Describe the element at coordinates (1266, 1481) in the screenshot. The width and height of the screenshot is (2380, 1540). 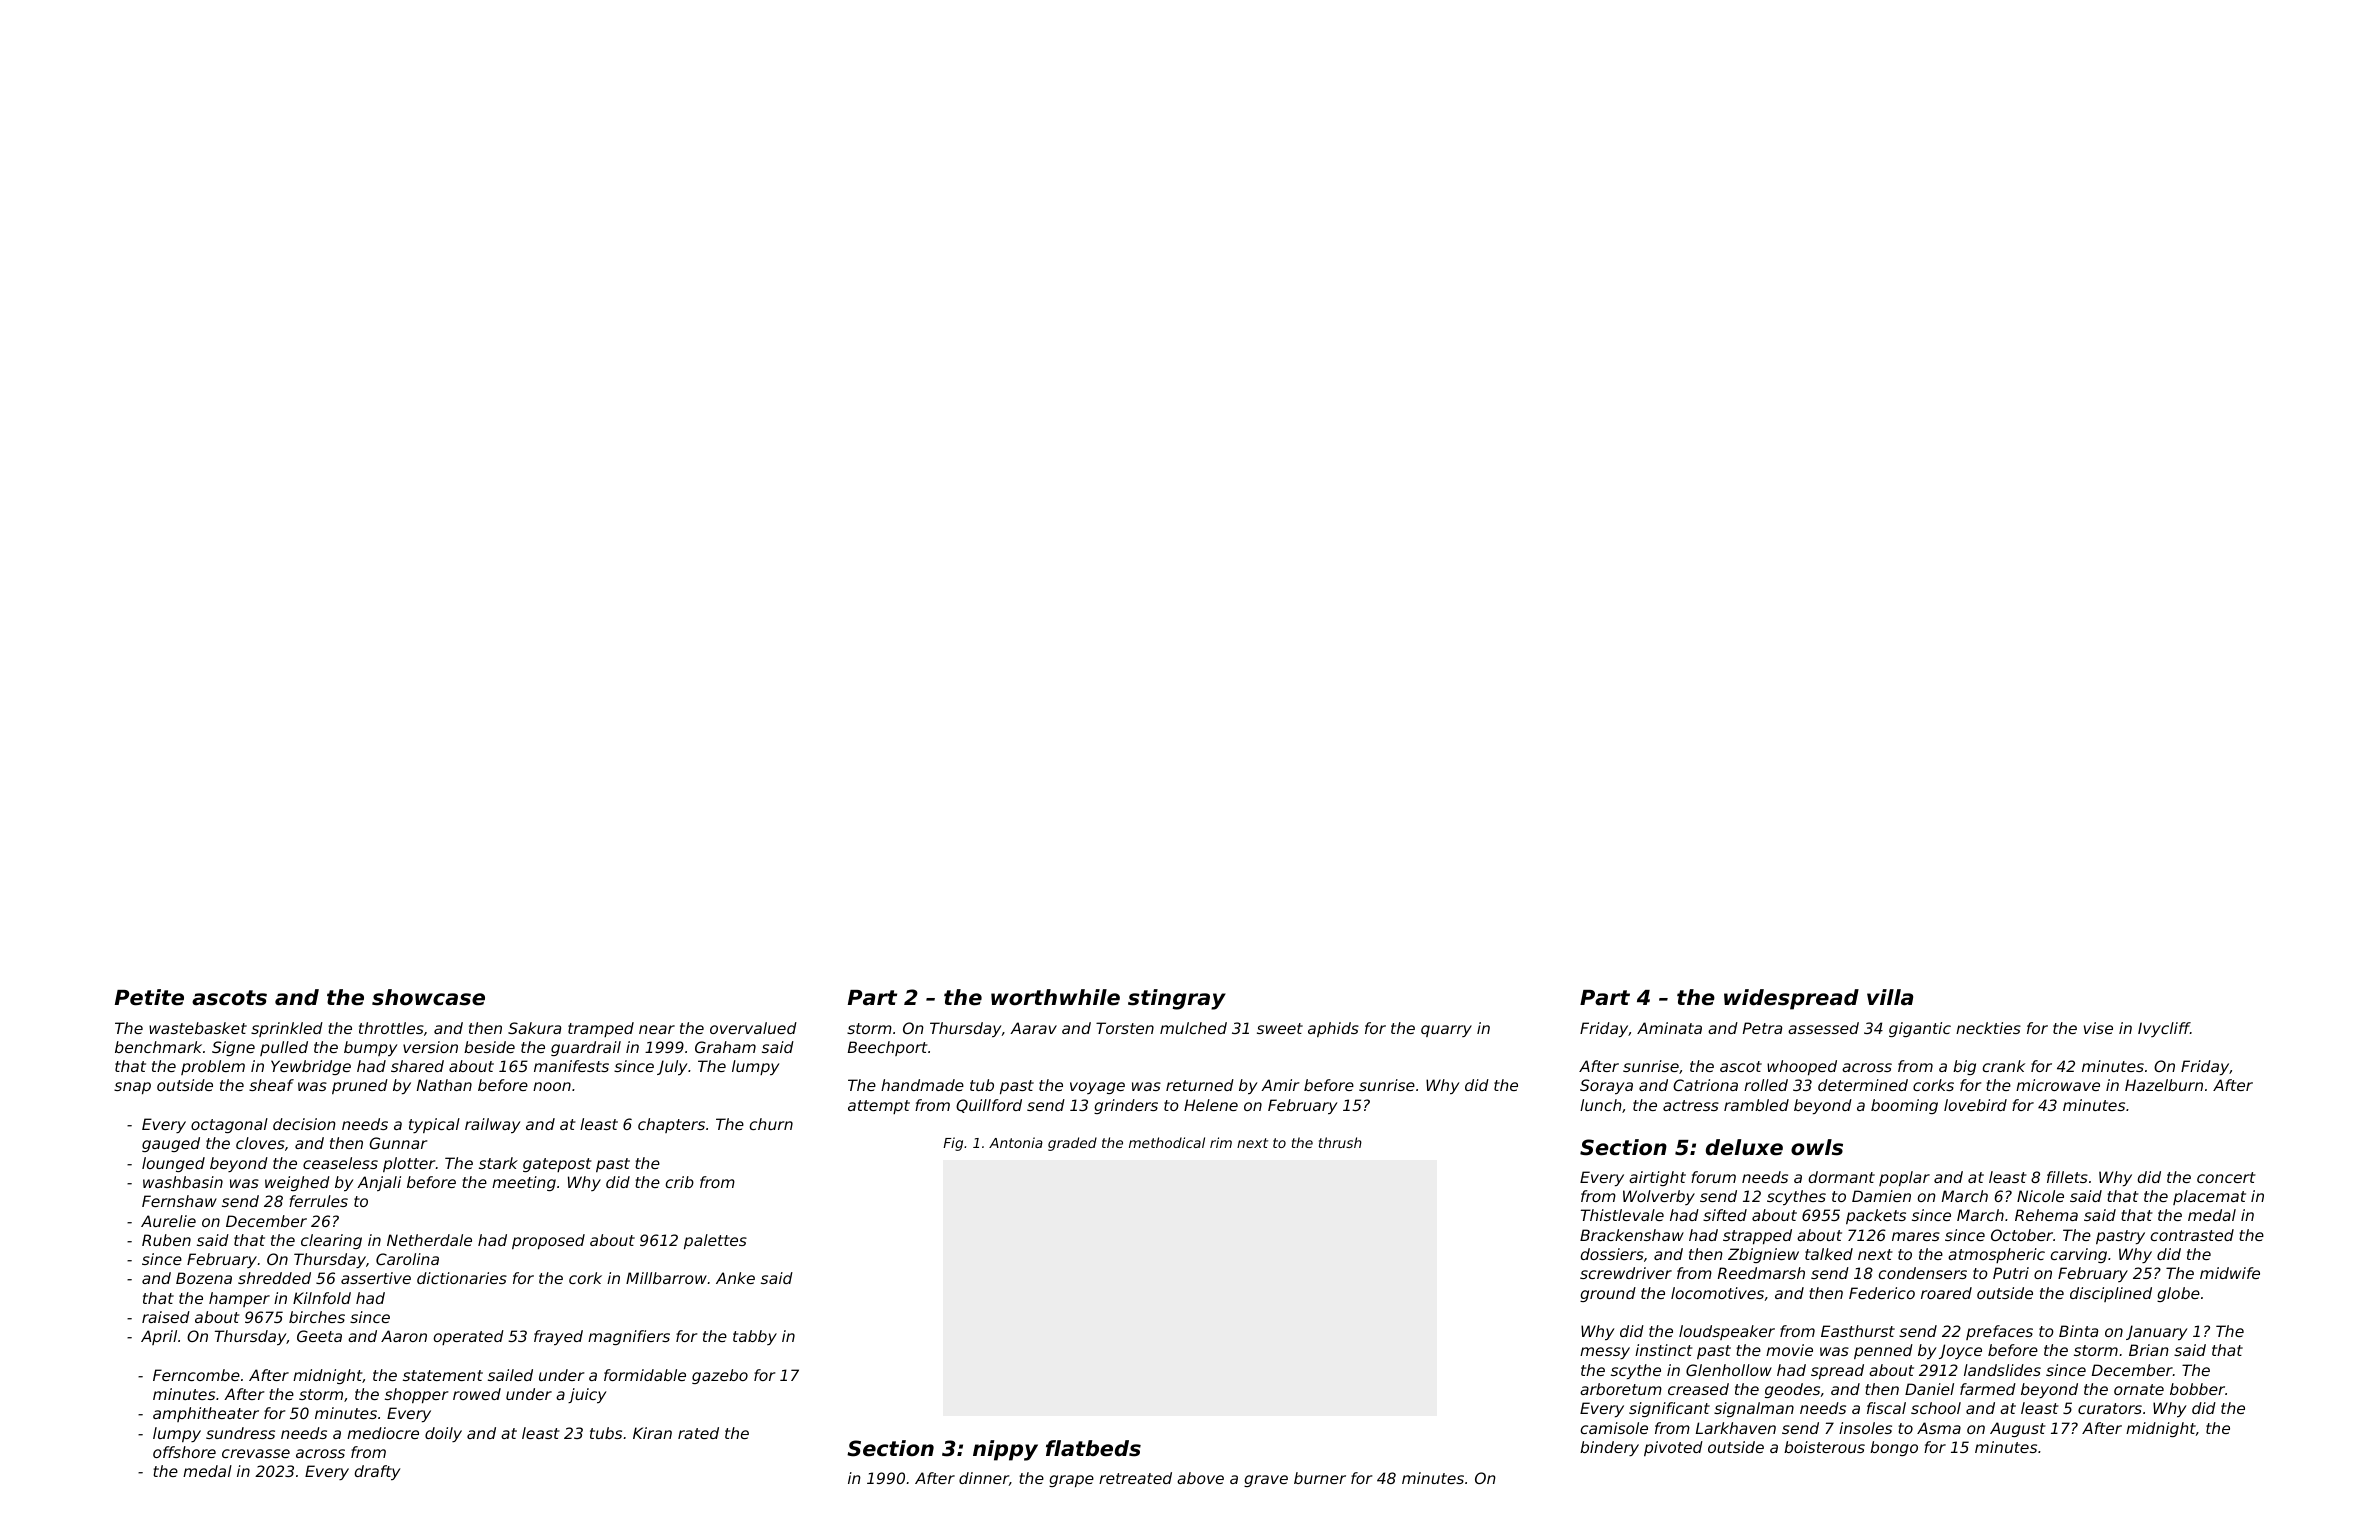
I see `grave` at that location.
